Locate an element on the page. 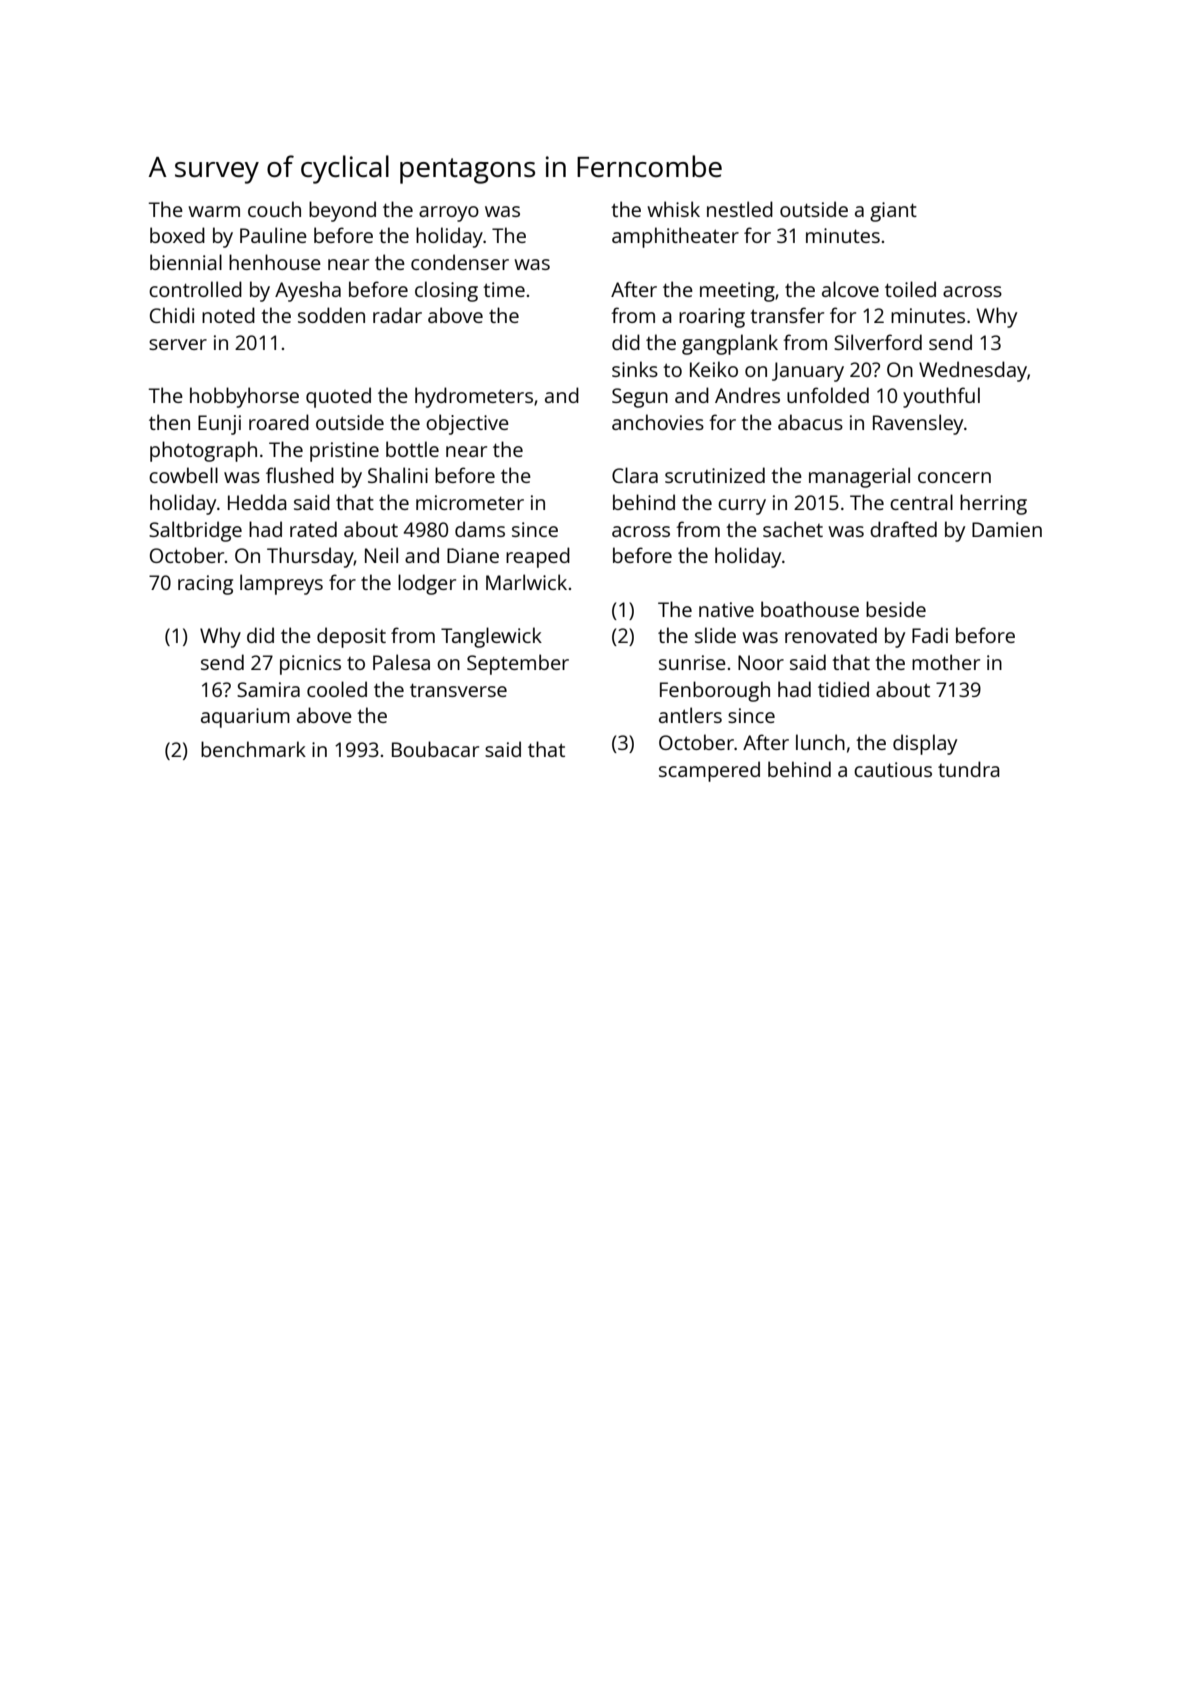  time is located at coordinates (504, 289).
